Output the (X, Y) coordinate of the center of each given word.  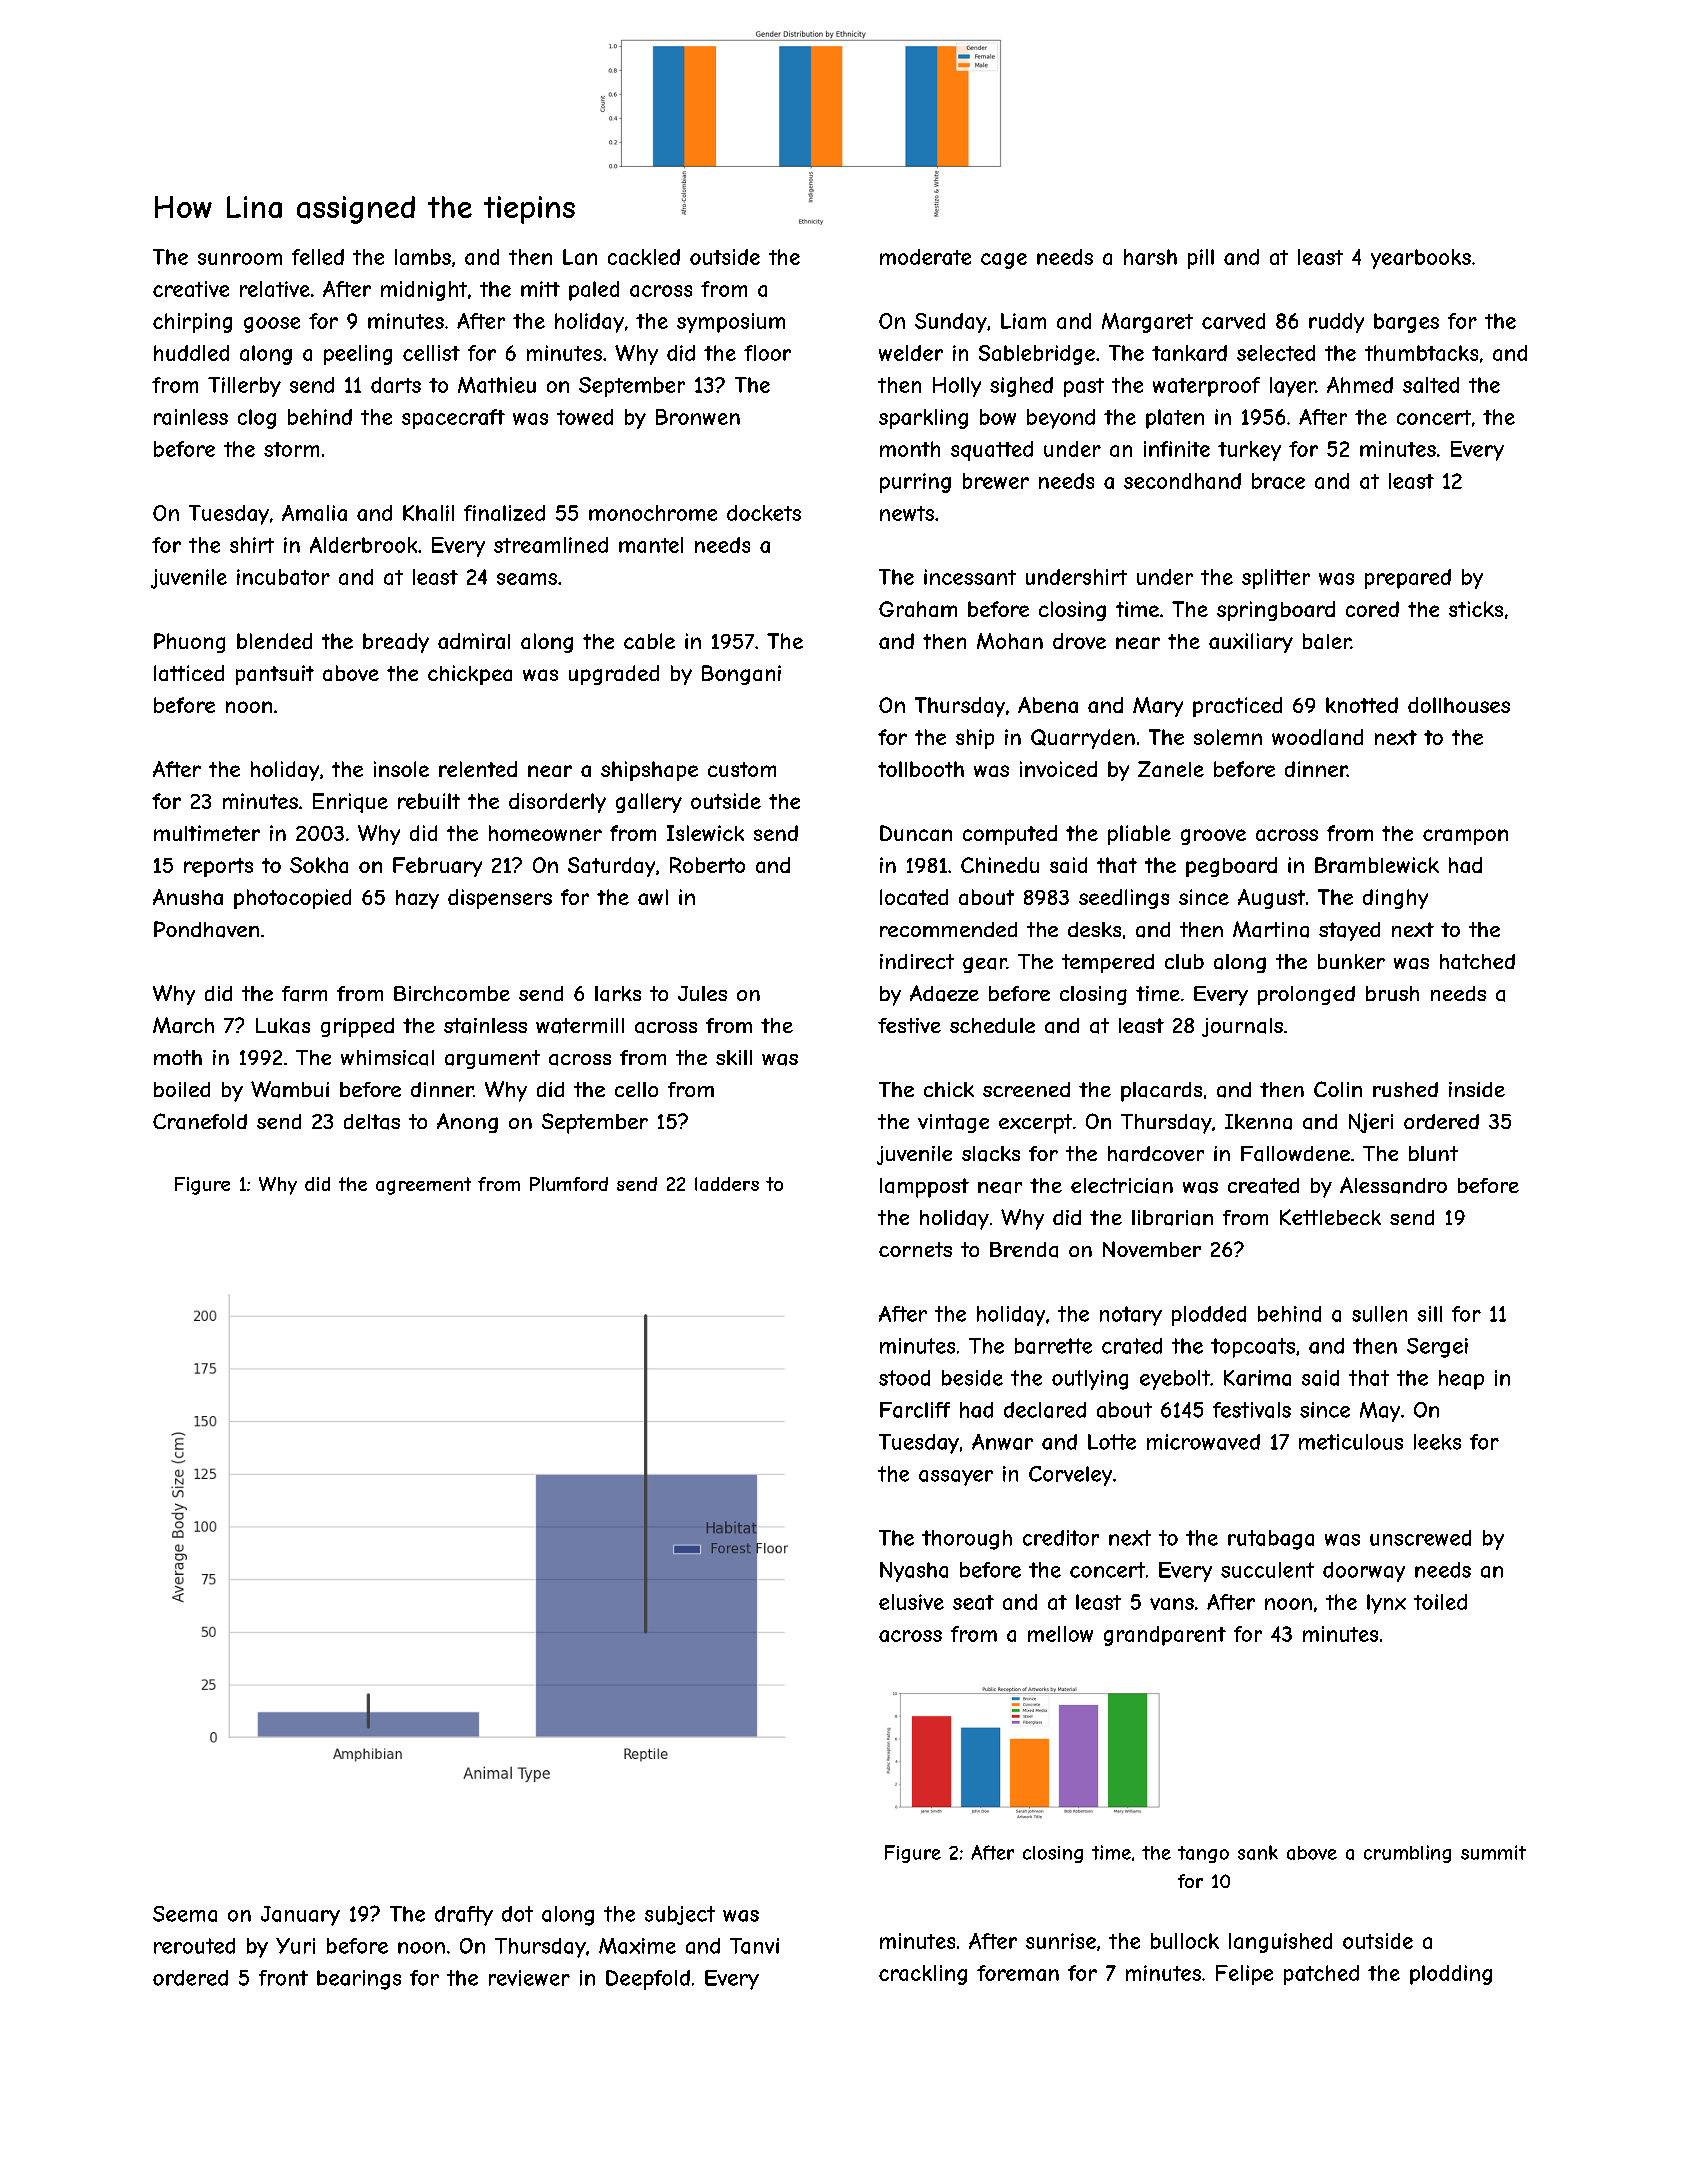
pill (1201, 259)
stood (904, 1378)
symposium (731, 323)
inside (1477, 1089)
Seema (185, 1914)
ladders (727, 1184)
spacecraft (453, 419)
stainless (485, 1026)
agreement (423, 1186)
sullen (1379, 1314)
